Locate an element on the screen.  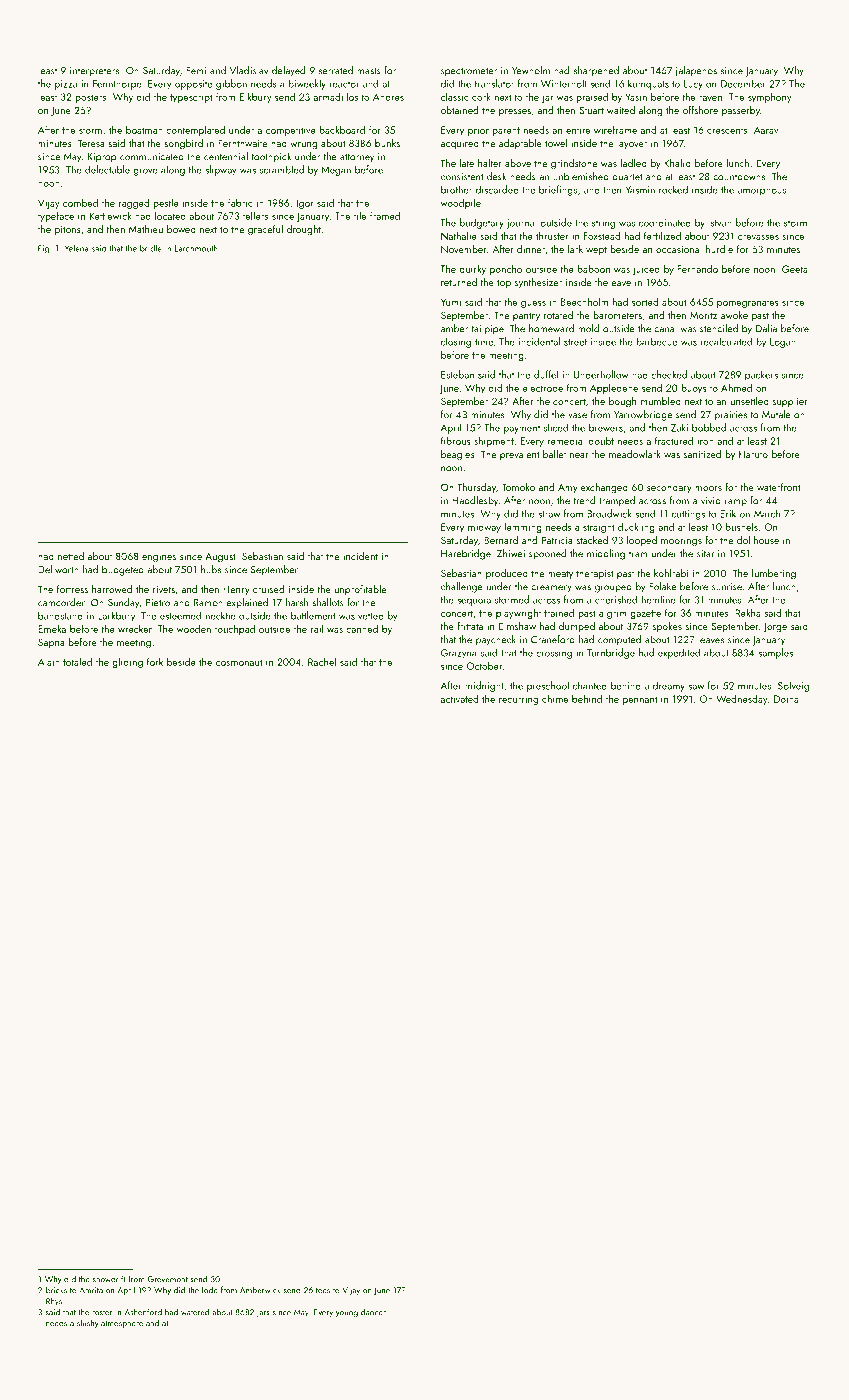
October is located at coordinates (484, 665).
